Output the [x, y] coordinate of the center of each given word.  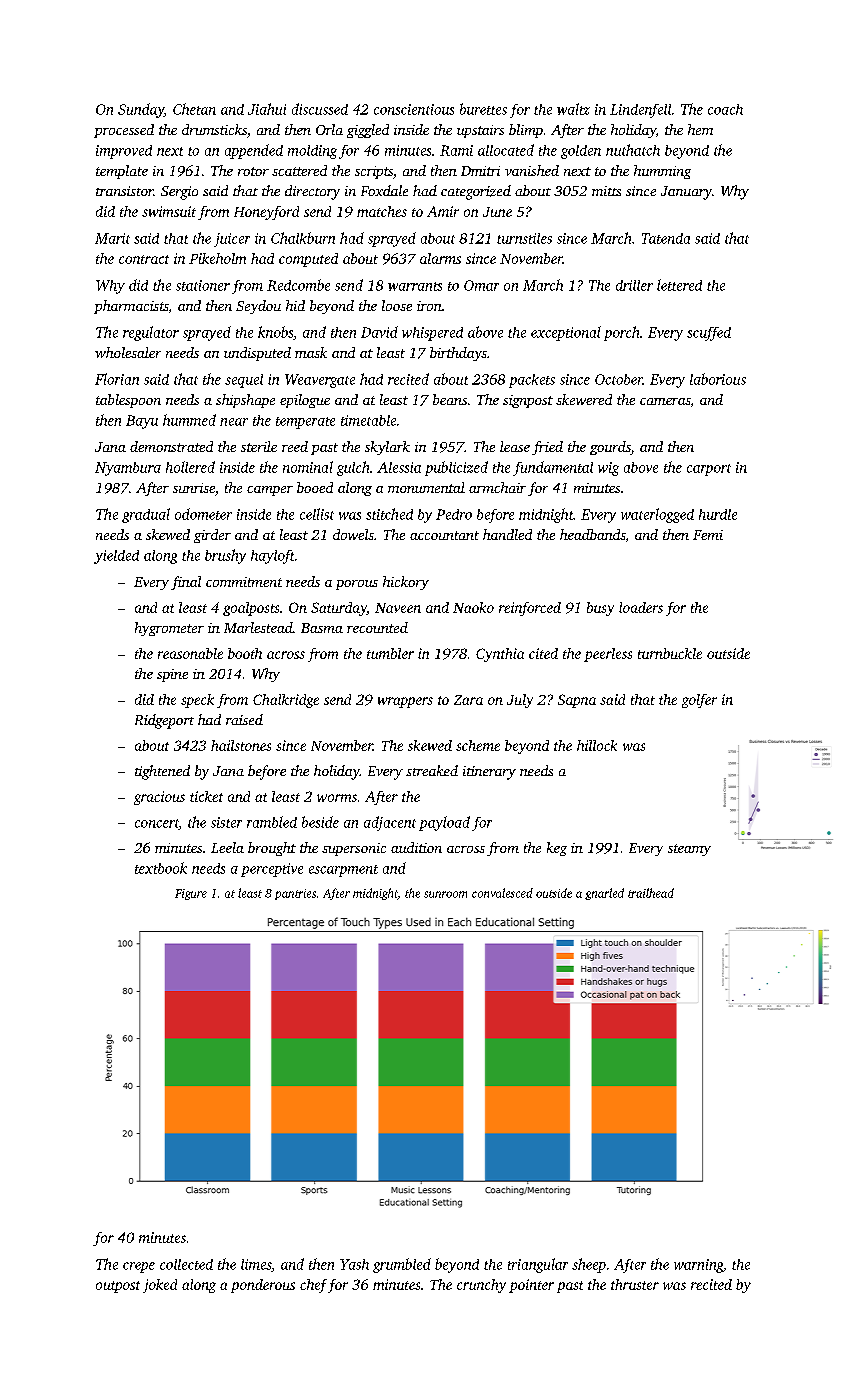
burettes [483, 109]
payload [444, 823]
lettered [679, 285]
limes [256, 1264]
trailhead [651, 893]
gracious [159, 798]
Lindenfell [640, 111]
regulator [151, 333]
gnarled [604, 894]
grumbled [402, 1265]
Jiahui [267, 109]
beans [450, 399]
